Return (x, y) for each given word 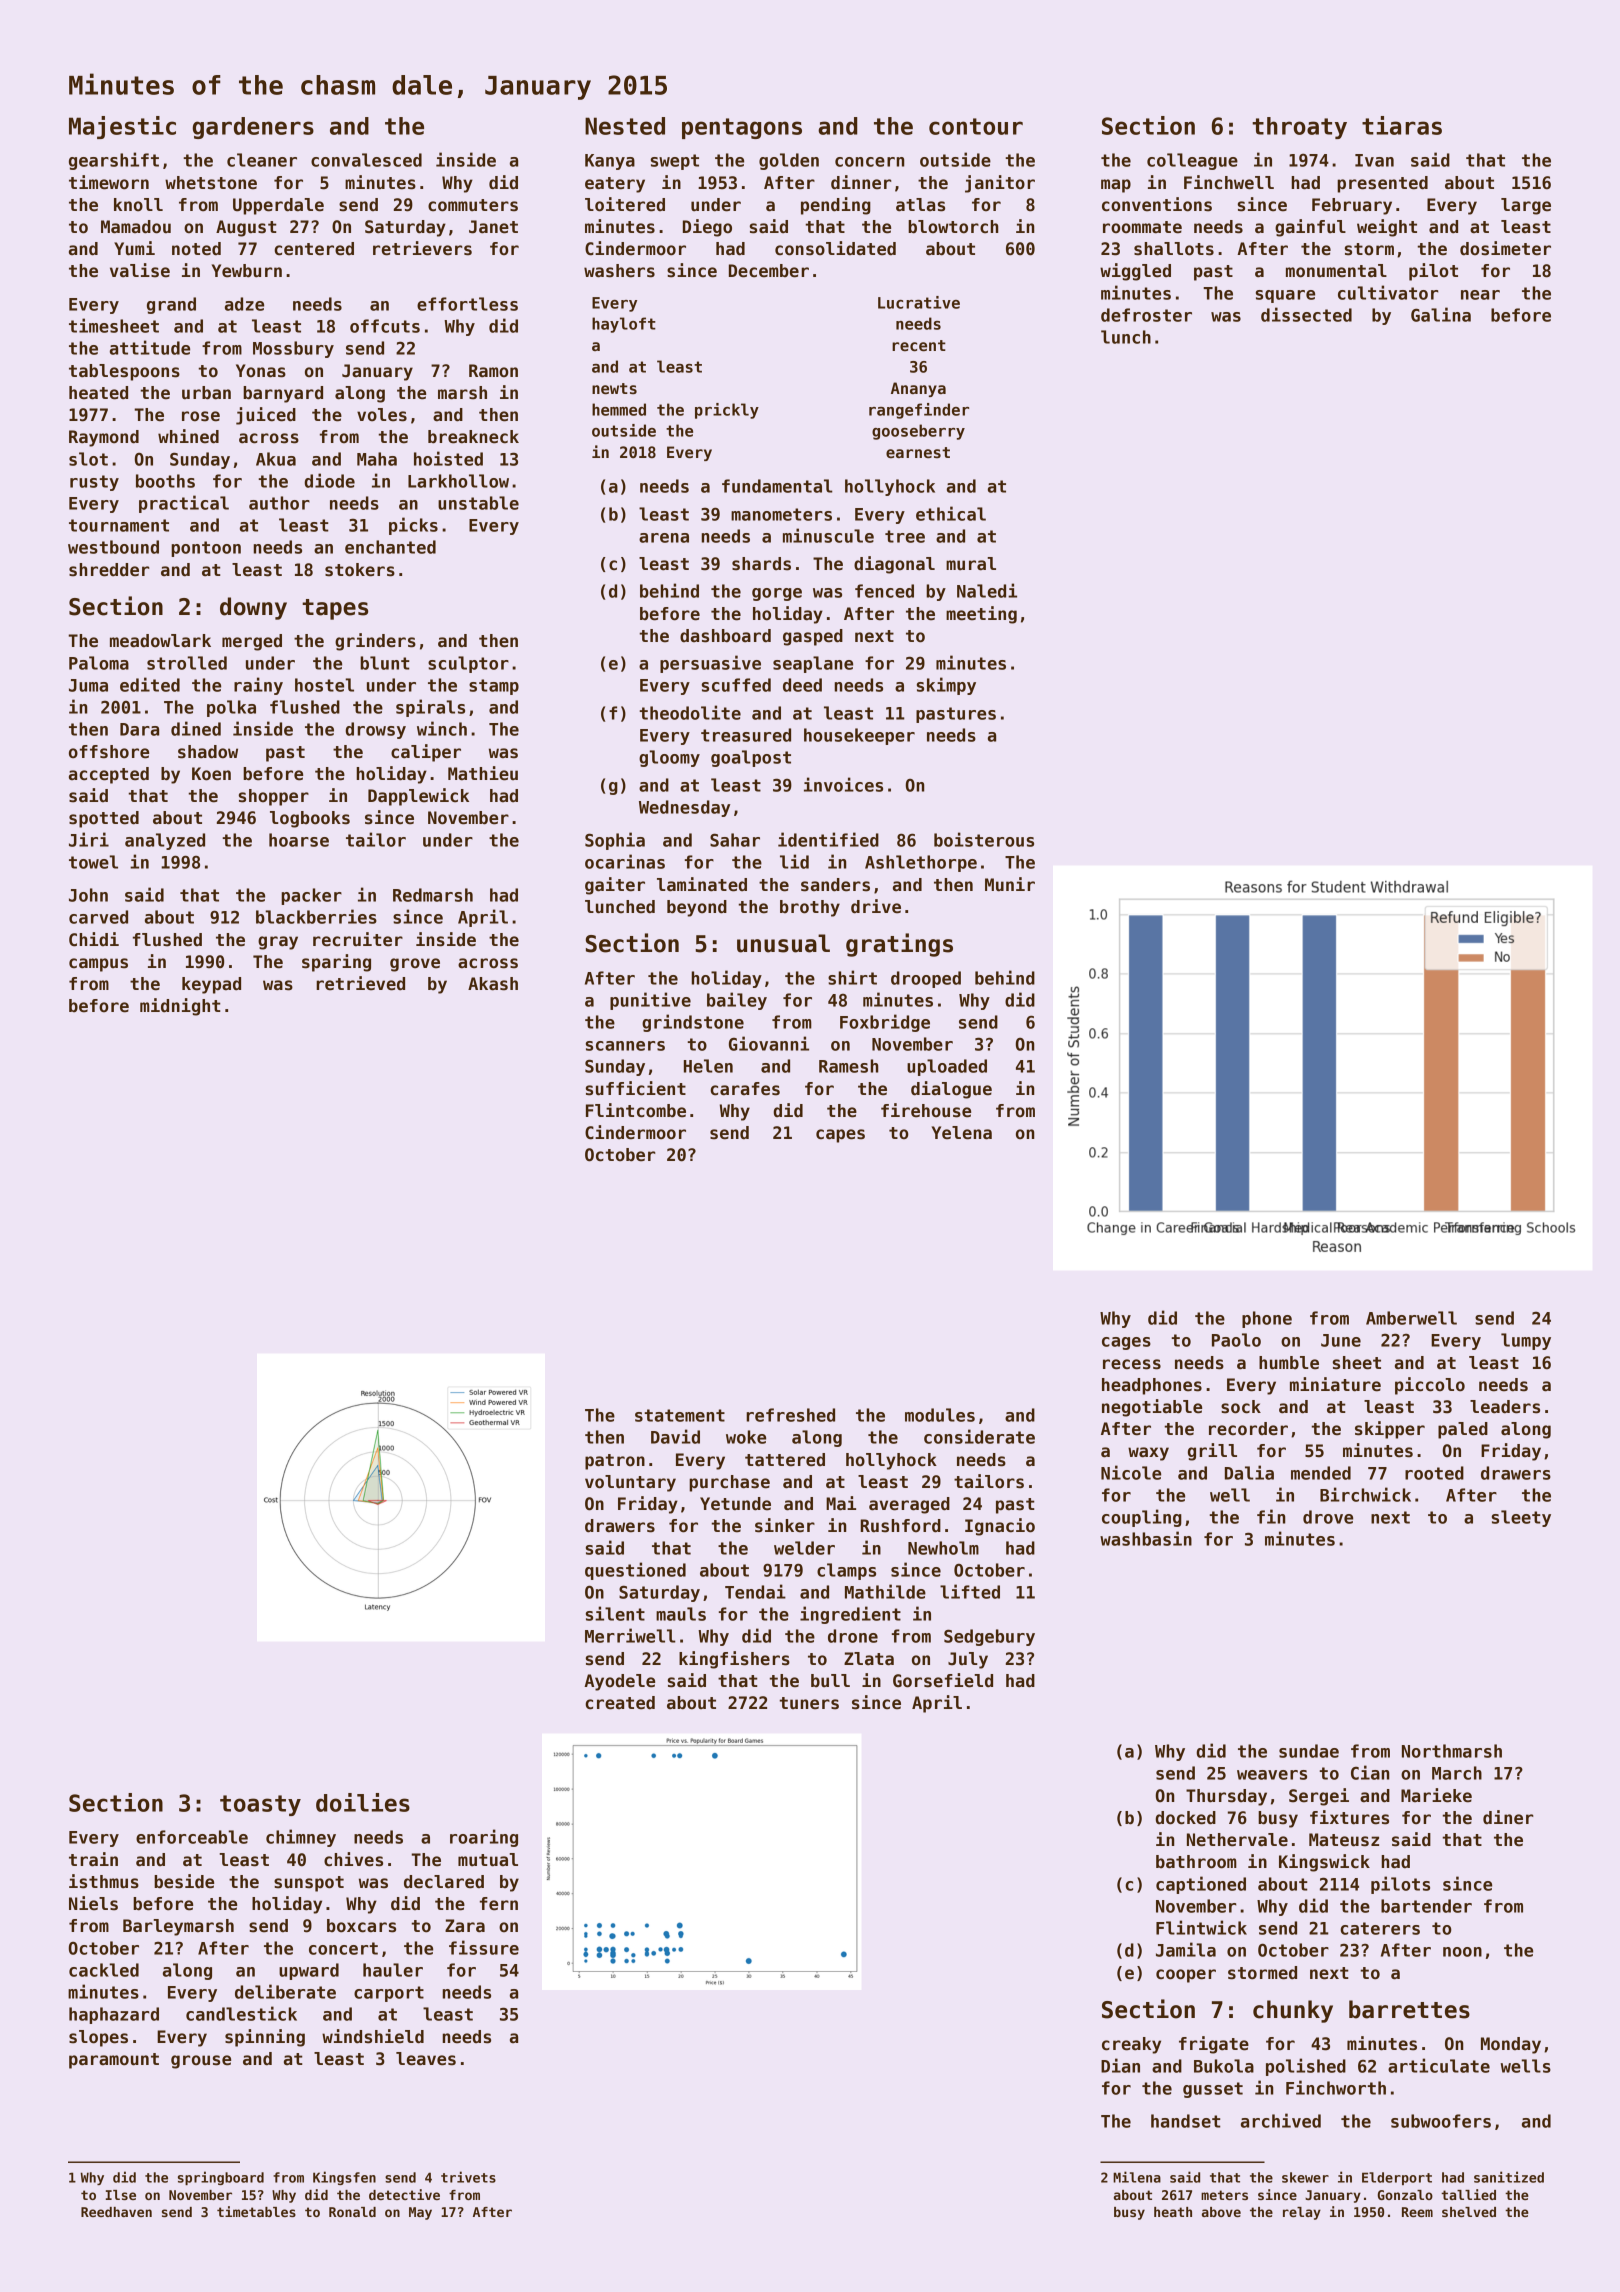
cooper (1186, 1976)
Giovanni (769, 1043)
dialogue (951, 1090)
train (93, 1859)
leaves (426, 2059)
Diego (707, 228)
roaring (484, 1838)
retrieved (360, 983)
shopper (274, 797)
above (1221, 2212)
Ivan (1374, 160)
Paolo (1236, 1340)
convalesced (366, 160)
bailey (737, 1001)
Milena (1137, 2177)
